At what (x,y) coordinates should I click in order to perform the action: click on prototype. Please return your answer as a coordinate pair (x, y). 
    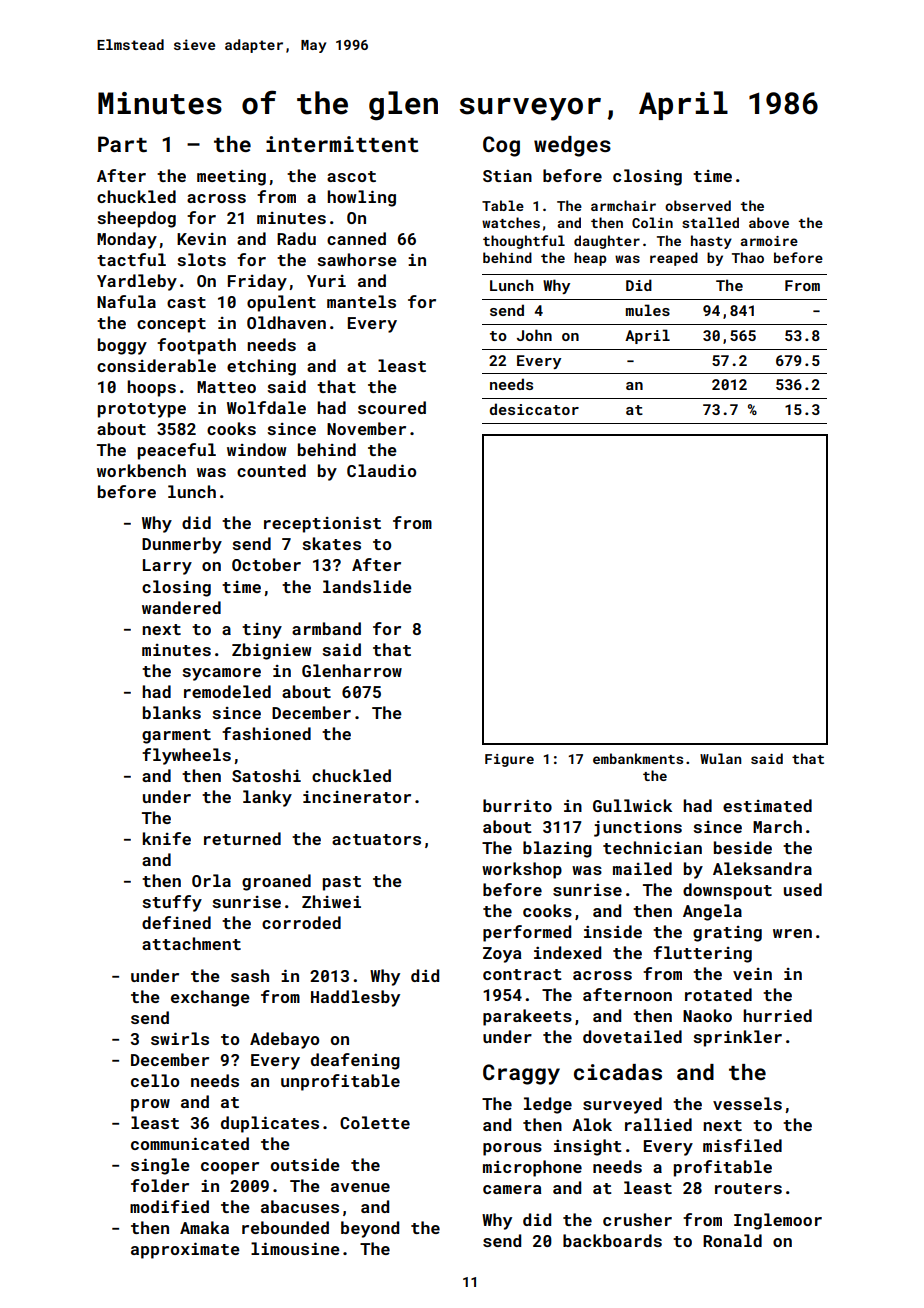
    Looking at the image, I should click on (142, 410).
